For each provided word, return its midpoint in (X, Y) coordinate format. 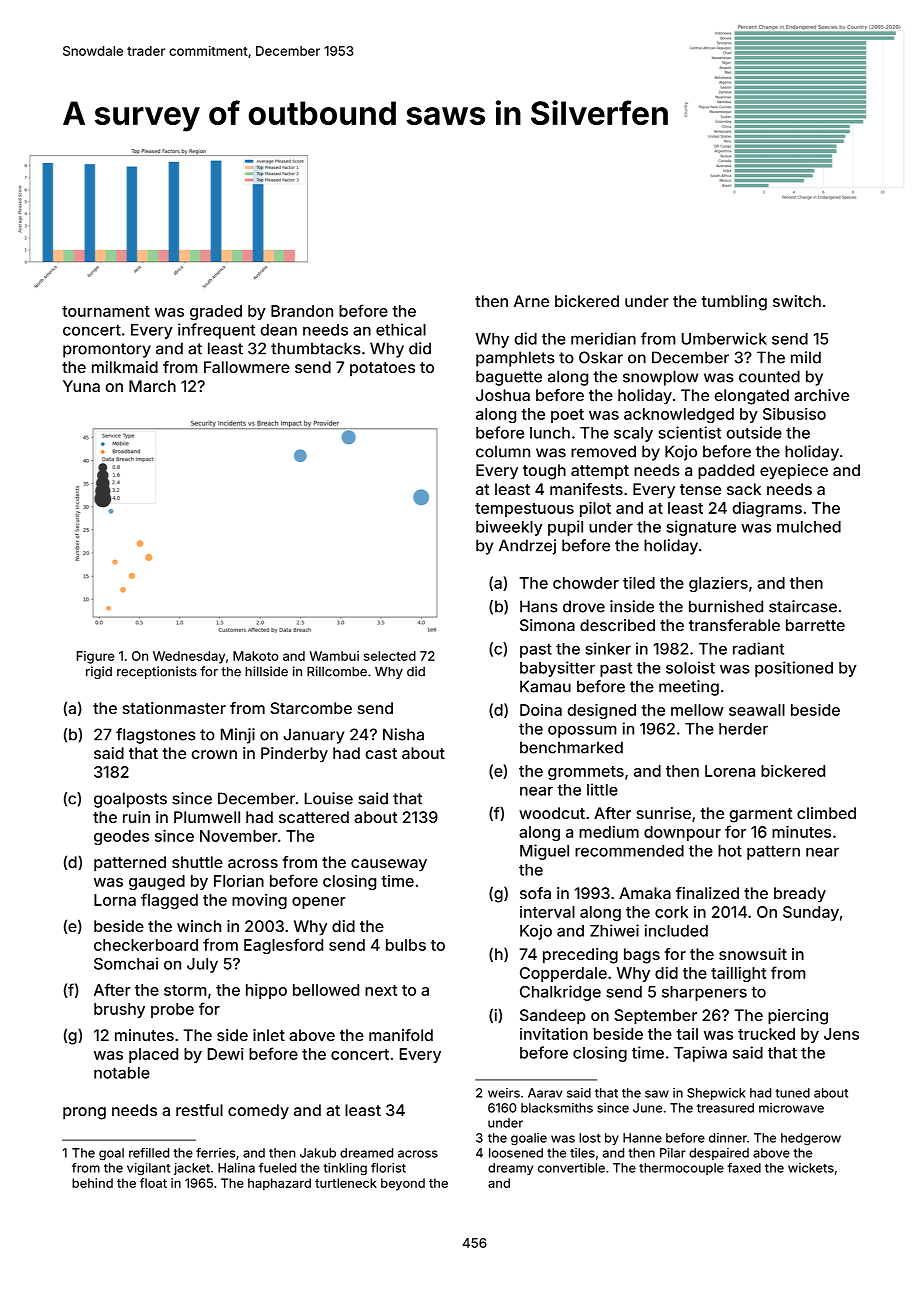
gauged (157, 882)
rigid (99, 672)
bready (800, 895)
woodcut (552, 813)
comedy (258, 1112)
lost (590, 1138)
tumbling (734, 303)
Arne (531, 301)
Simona (547, 625)
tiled (639, 582)
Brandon (302, 311)
